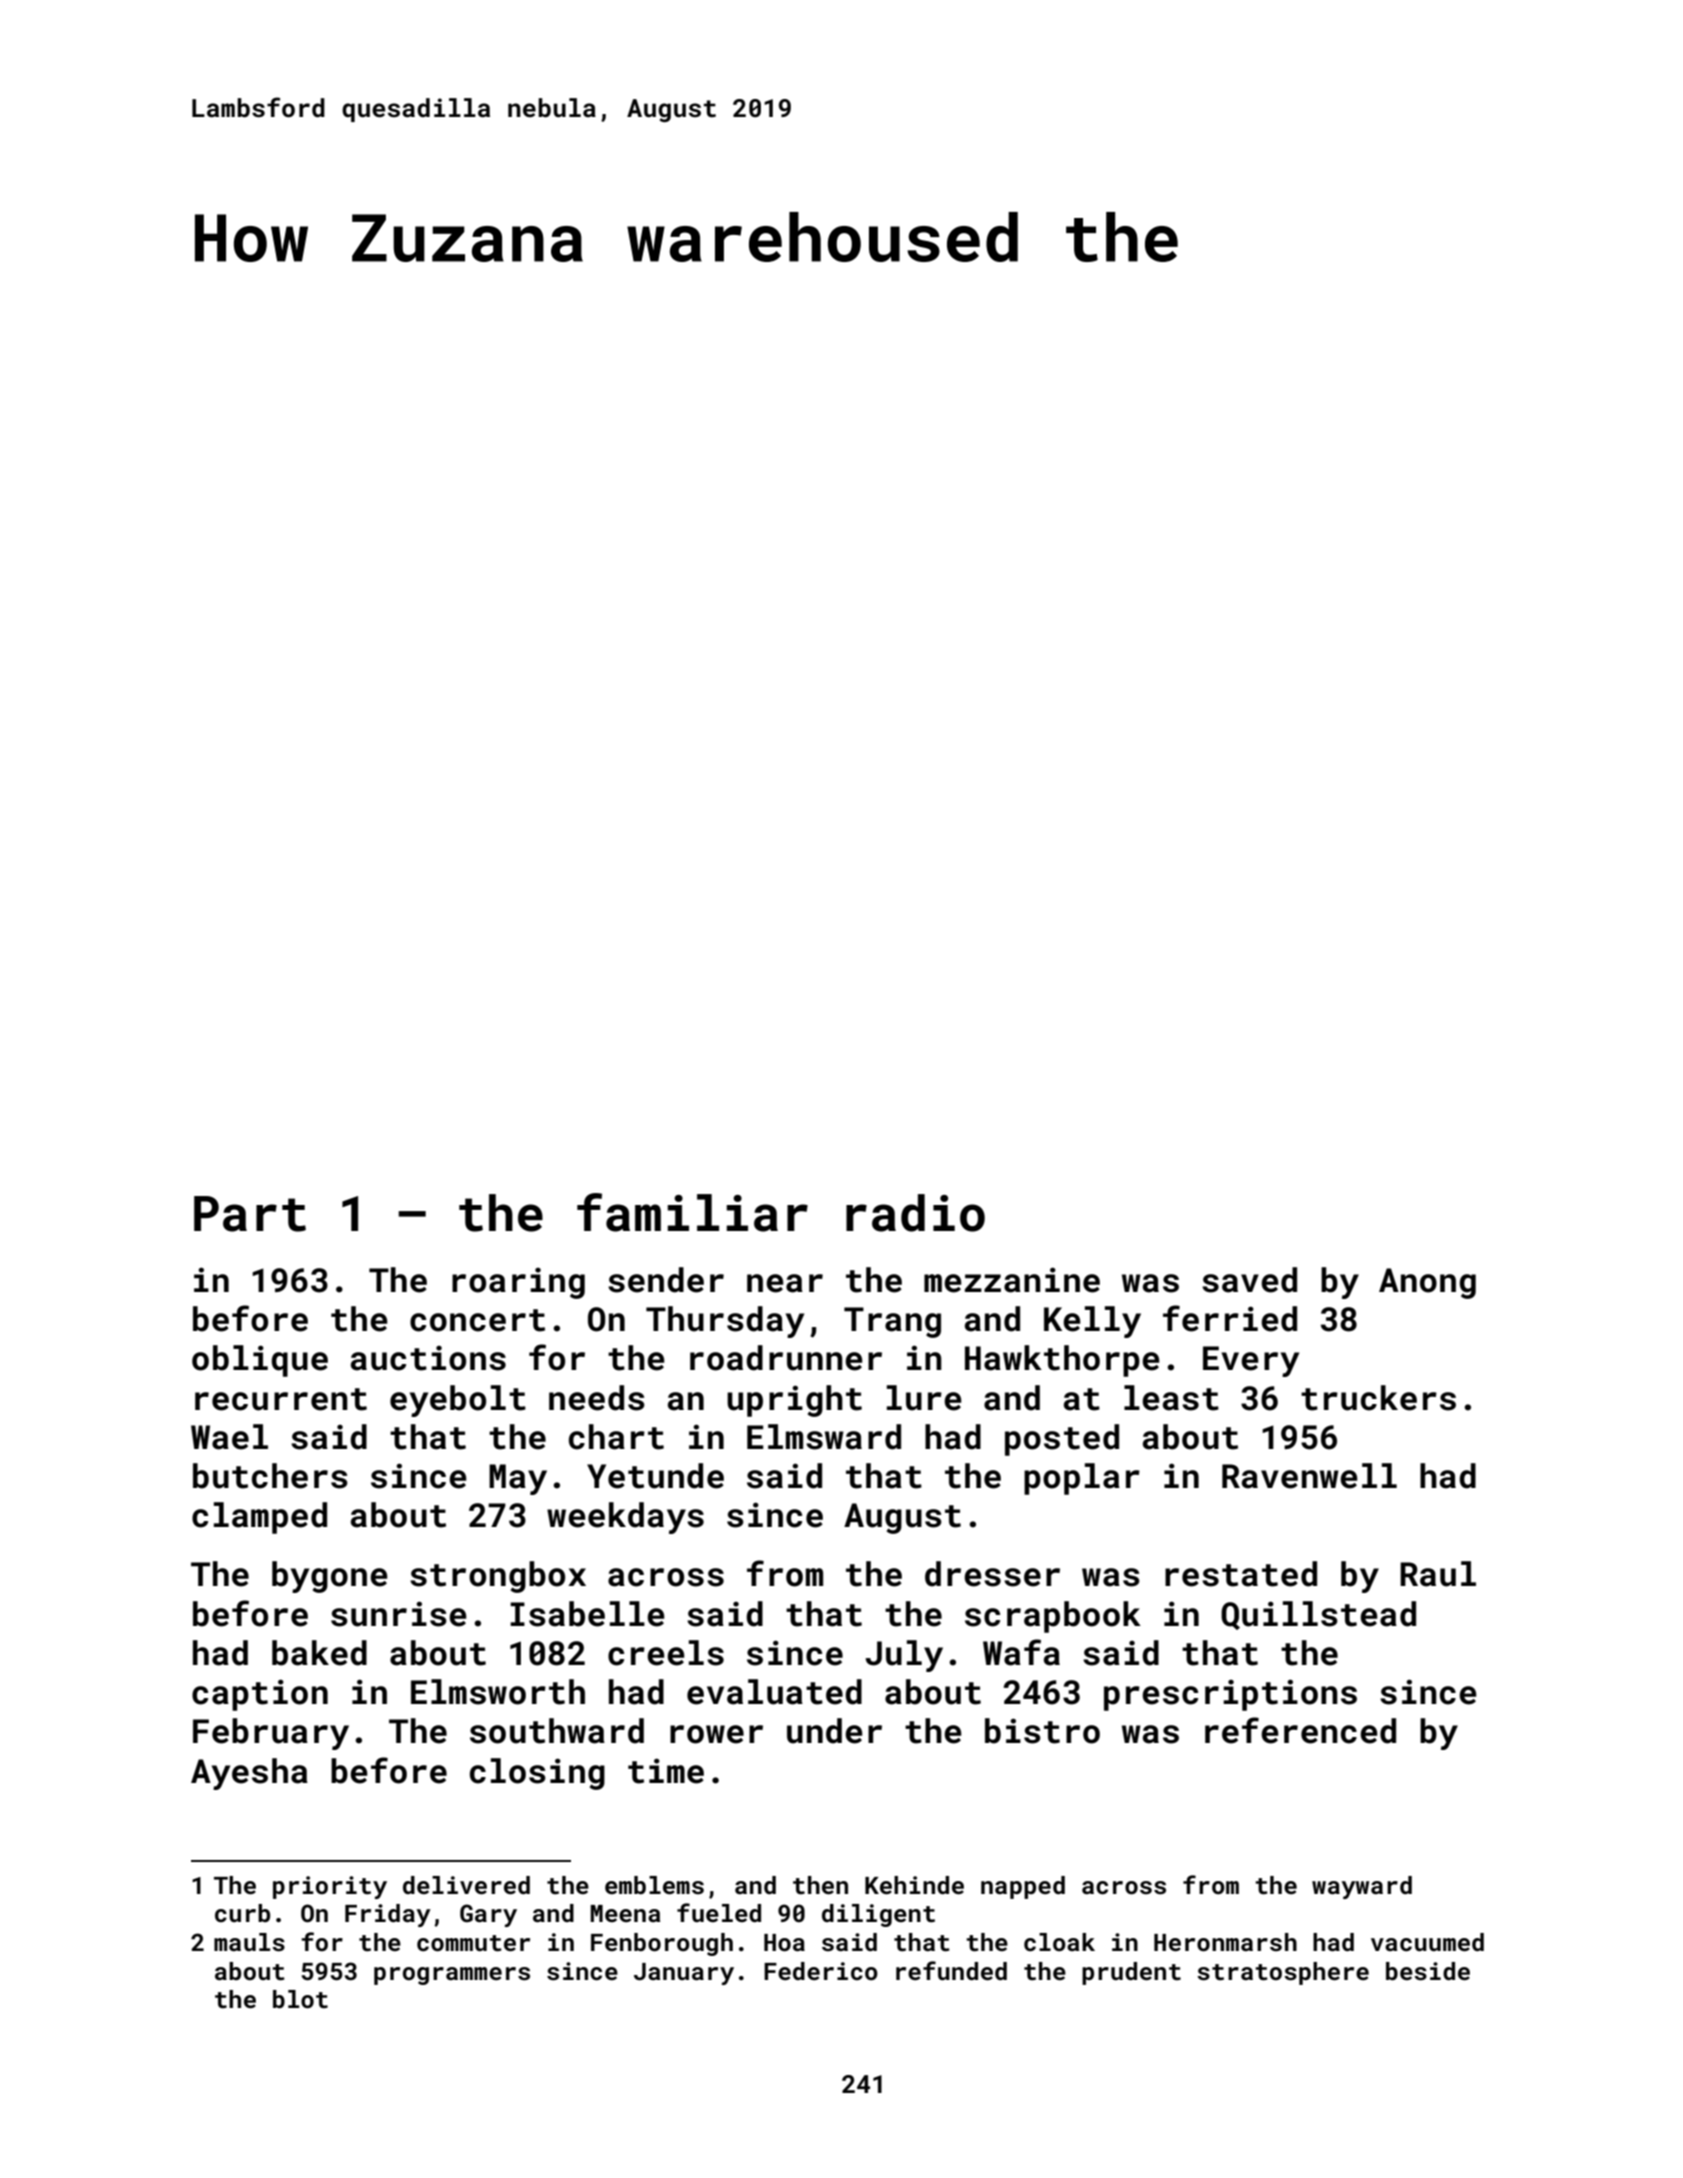 This screenshot has width=1683, height=2178. What do you see at coordinates (1438, 1574) in the screenshot?
I see `Raul` at bounding box center [1438, 1574].
